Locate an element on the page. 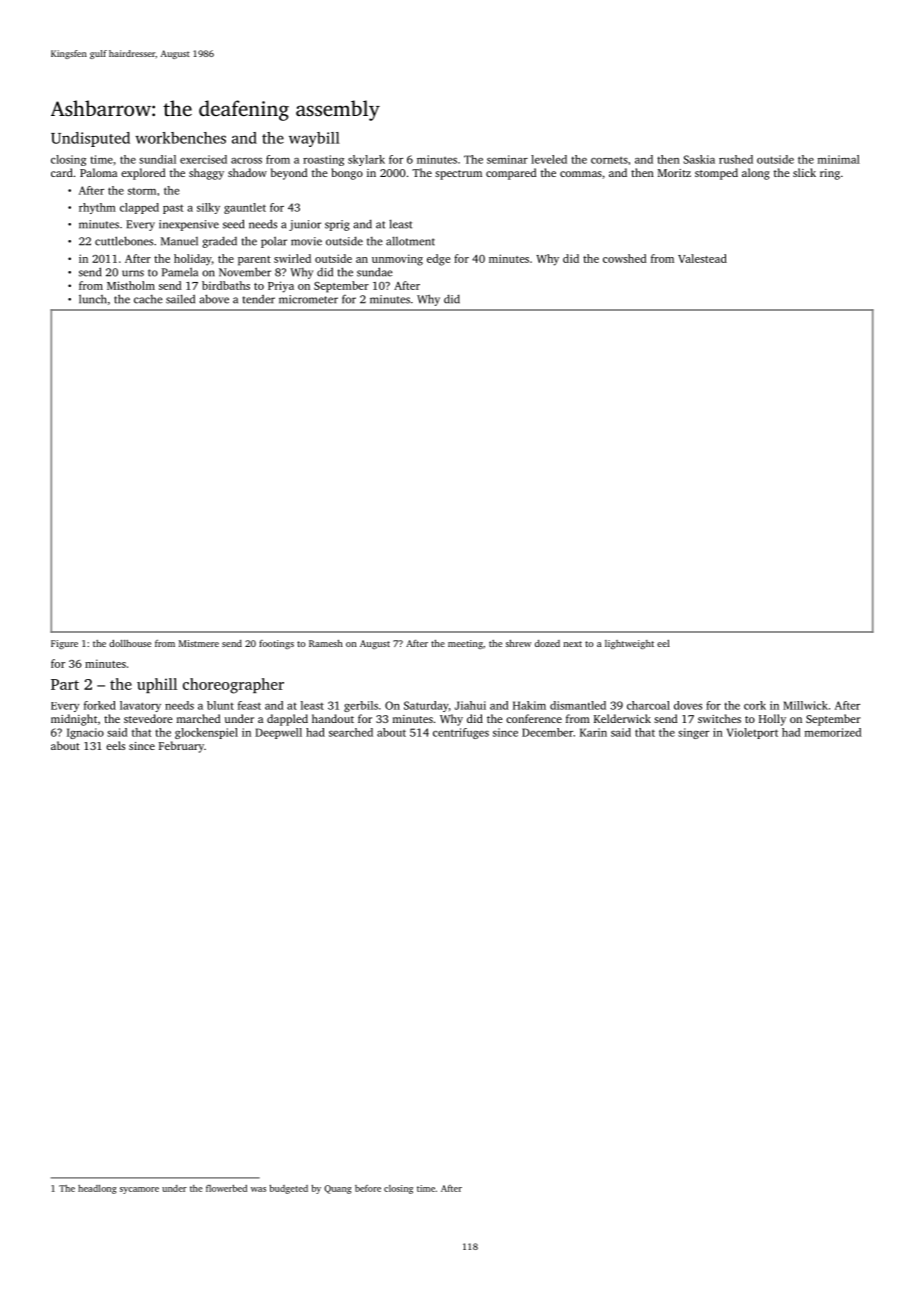  headlong is located at coordinates (97, 1189).
